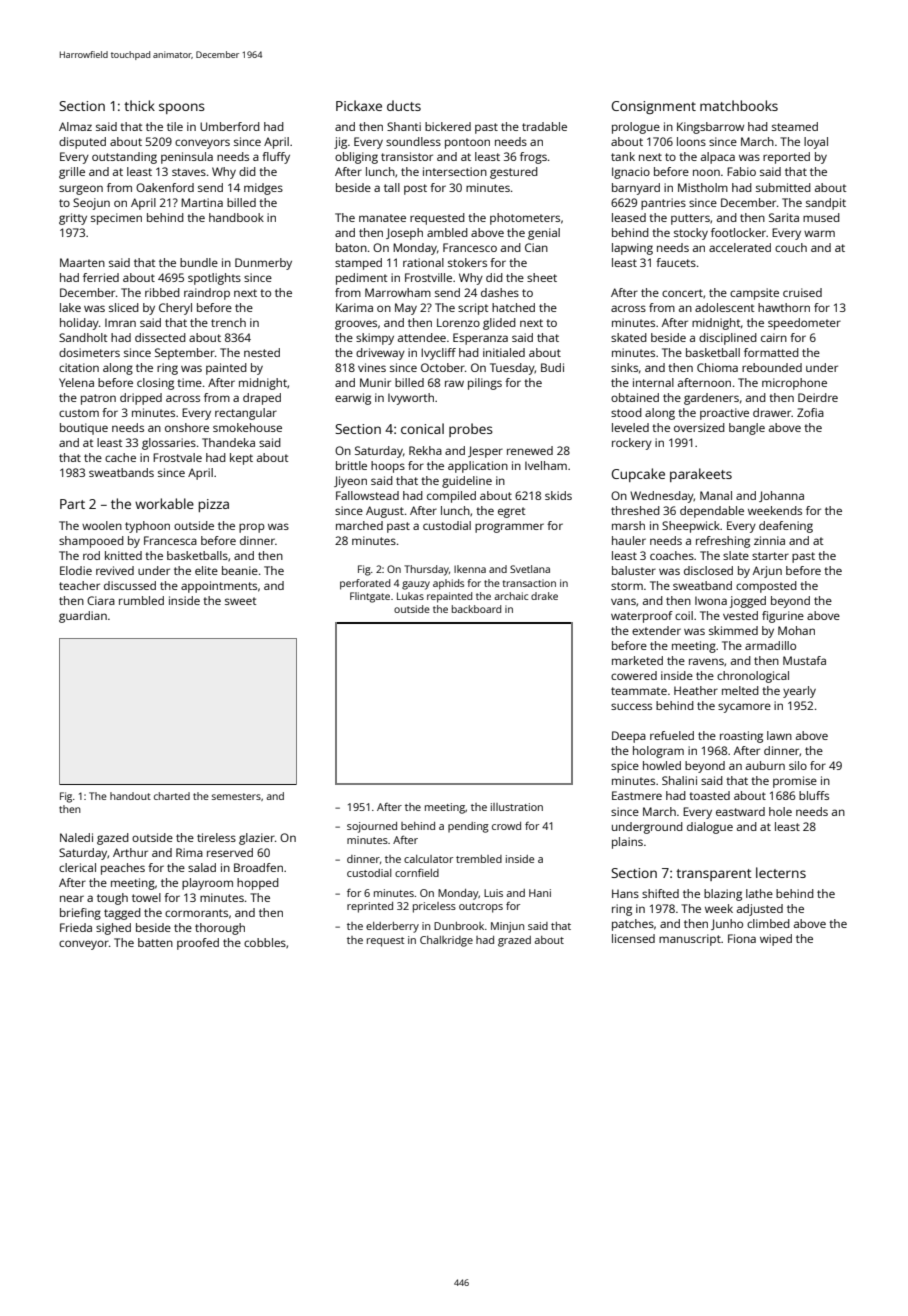 This screenshot has height=1316, width=908. What do you see at coordinates (552, 367) in the screenshot?
I see `Budi` at bounding box center [552, 367].
